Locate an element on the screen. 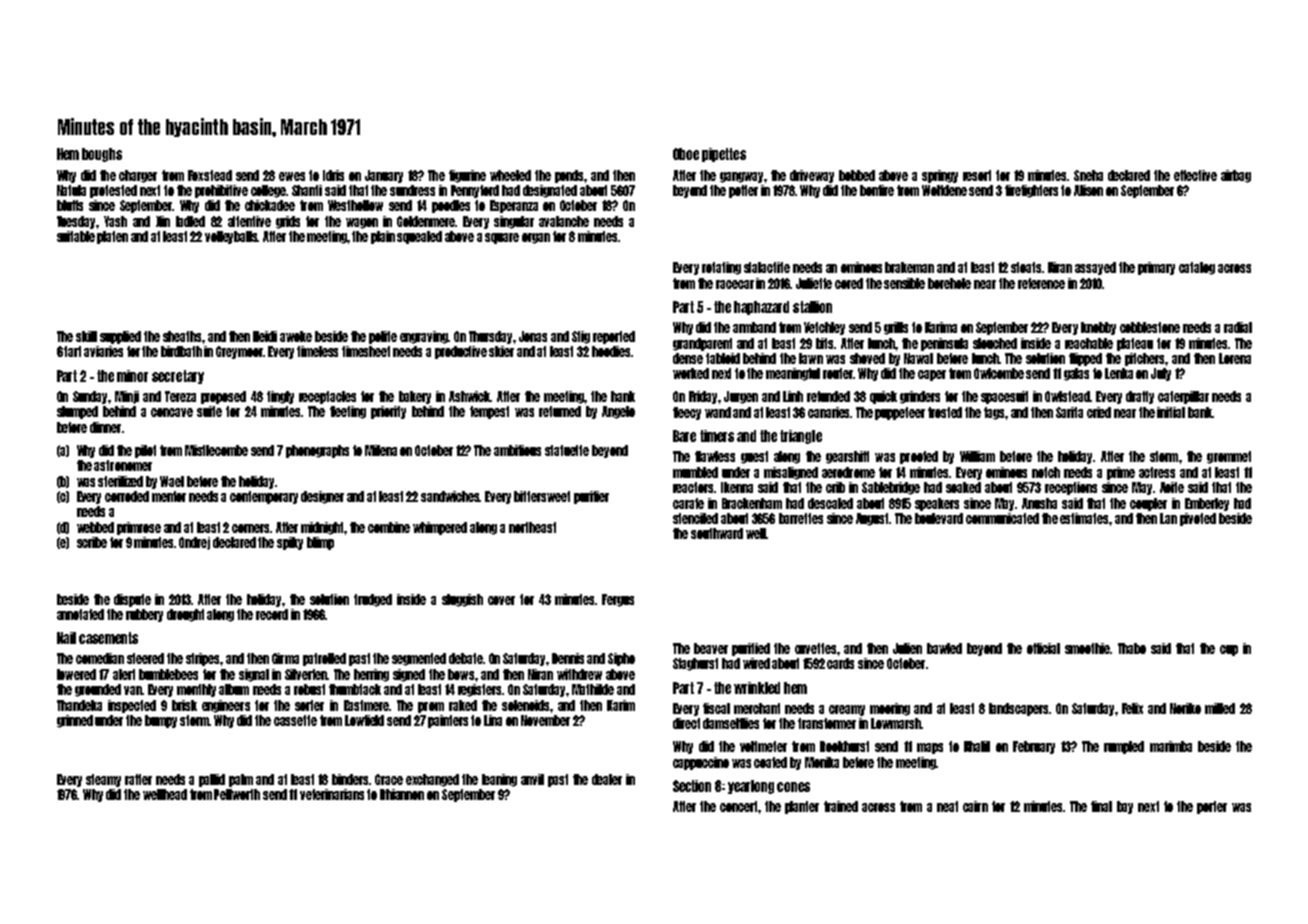  bawled is located at coordinates (944, 648).
